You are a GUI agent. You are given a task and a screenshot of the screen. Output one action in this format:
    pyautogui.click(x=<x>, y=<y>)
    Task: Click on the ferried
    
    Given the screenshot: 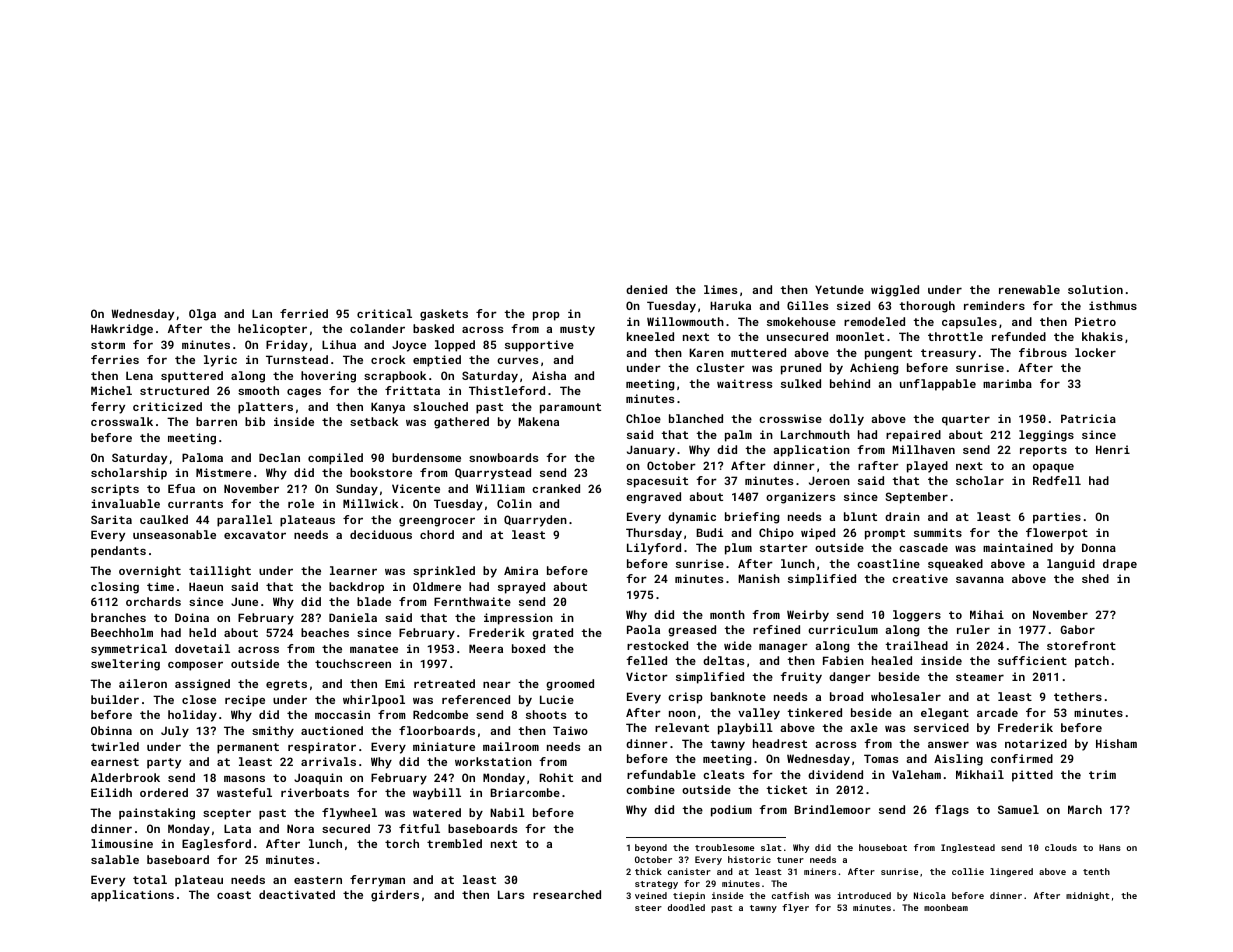 What is the action you would take?
    pyautogui.click(x=304, y=313)
